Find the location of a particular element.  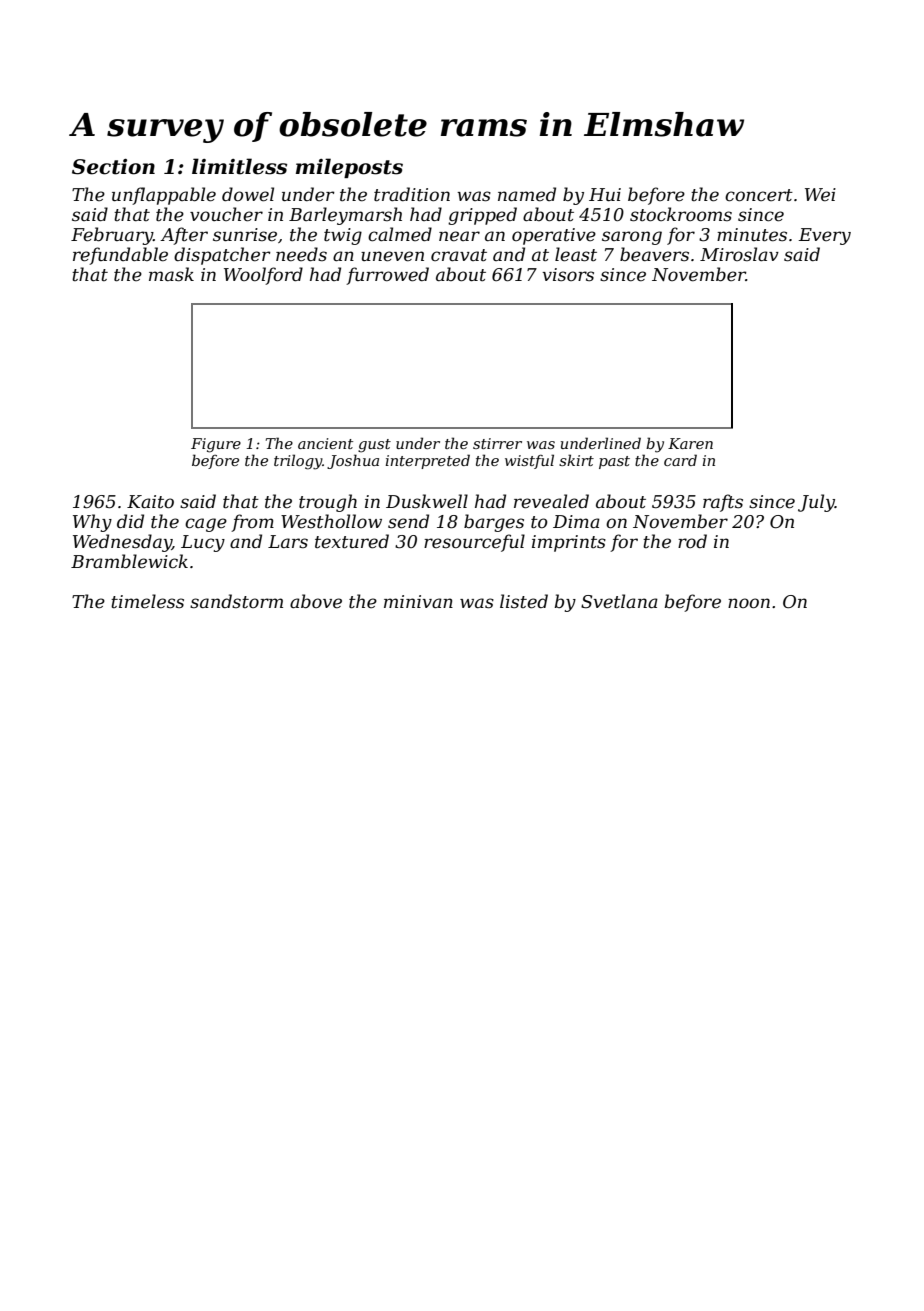

mask is located at coordinates (171, 274).
